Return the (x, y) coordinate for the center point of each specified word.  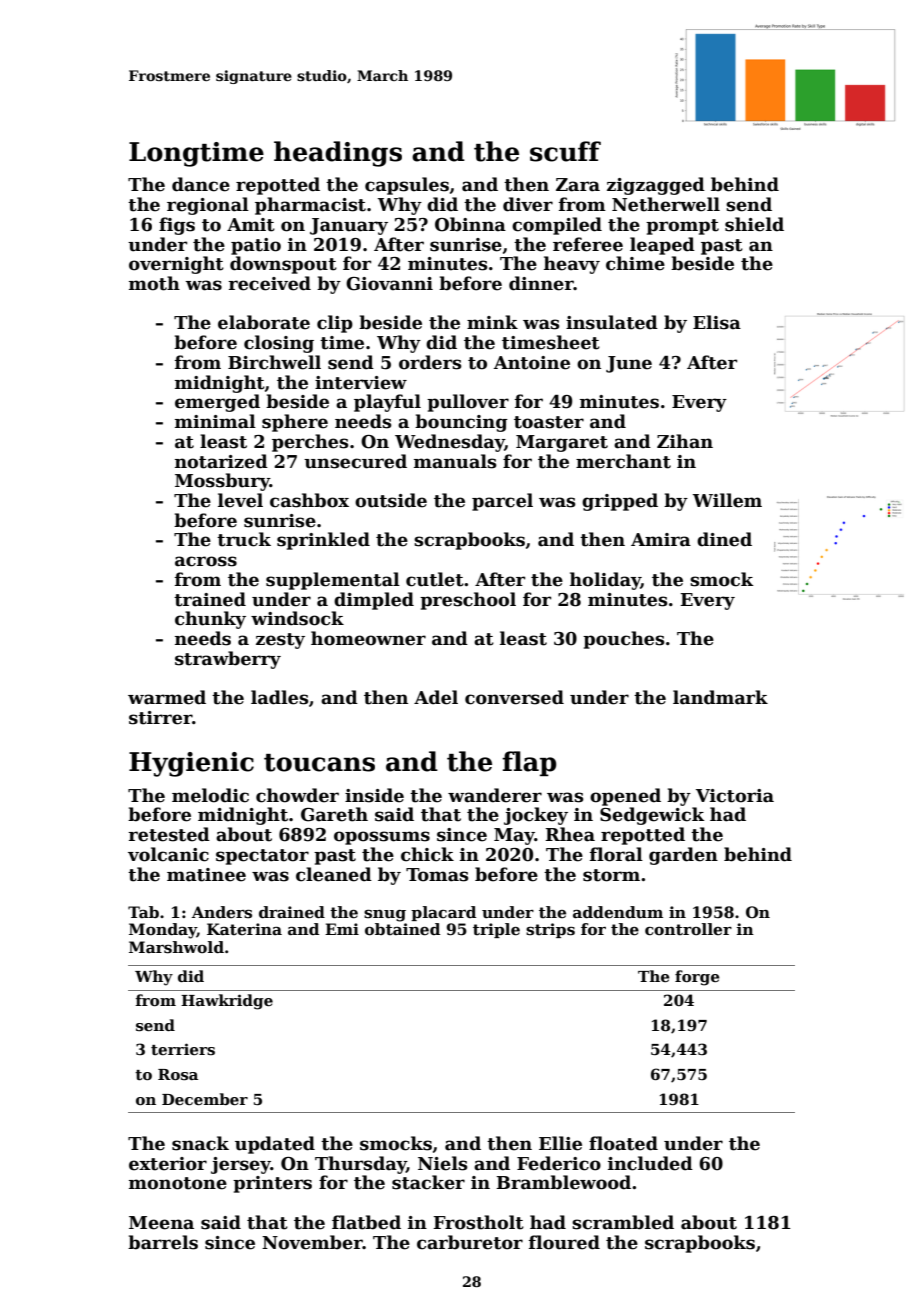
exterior (168, 1164)
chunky (210, 620)
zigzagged (656, 186)
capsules (407, 186)
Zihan (685, 441)
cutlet (435, 579)
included (650, 1163)
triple (496, 930)
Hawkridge (227, 1002)
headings (338, 154)
